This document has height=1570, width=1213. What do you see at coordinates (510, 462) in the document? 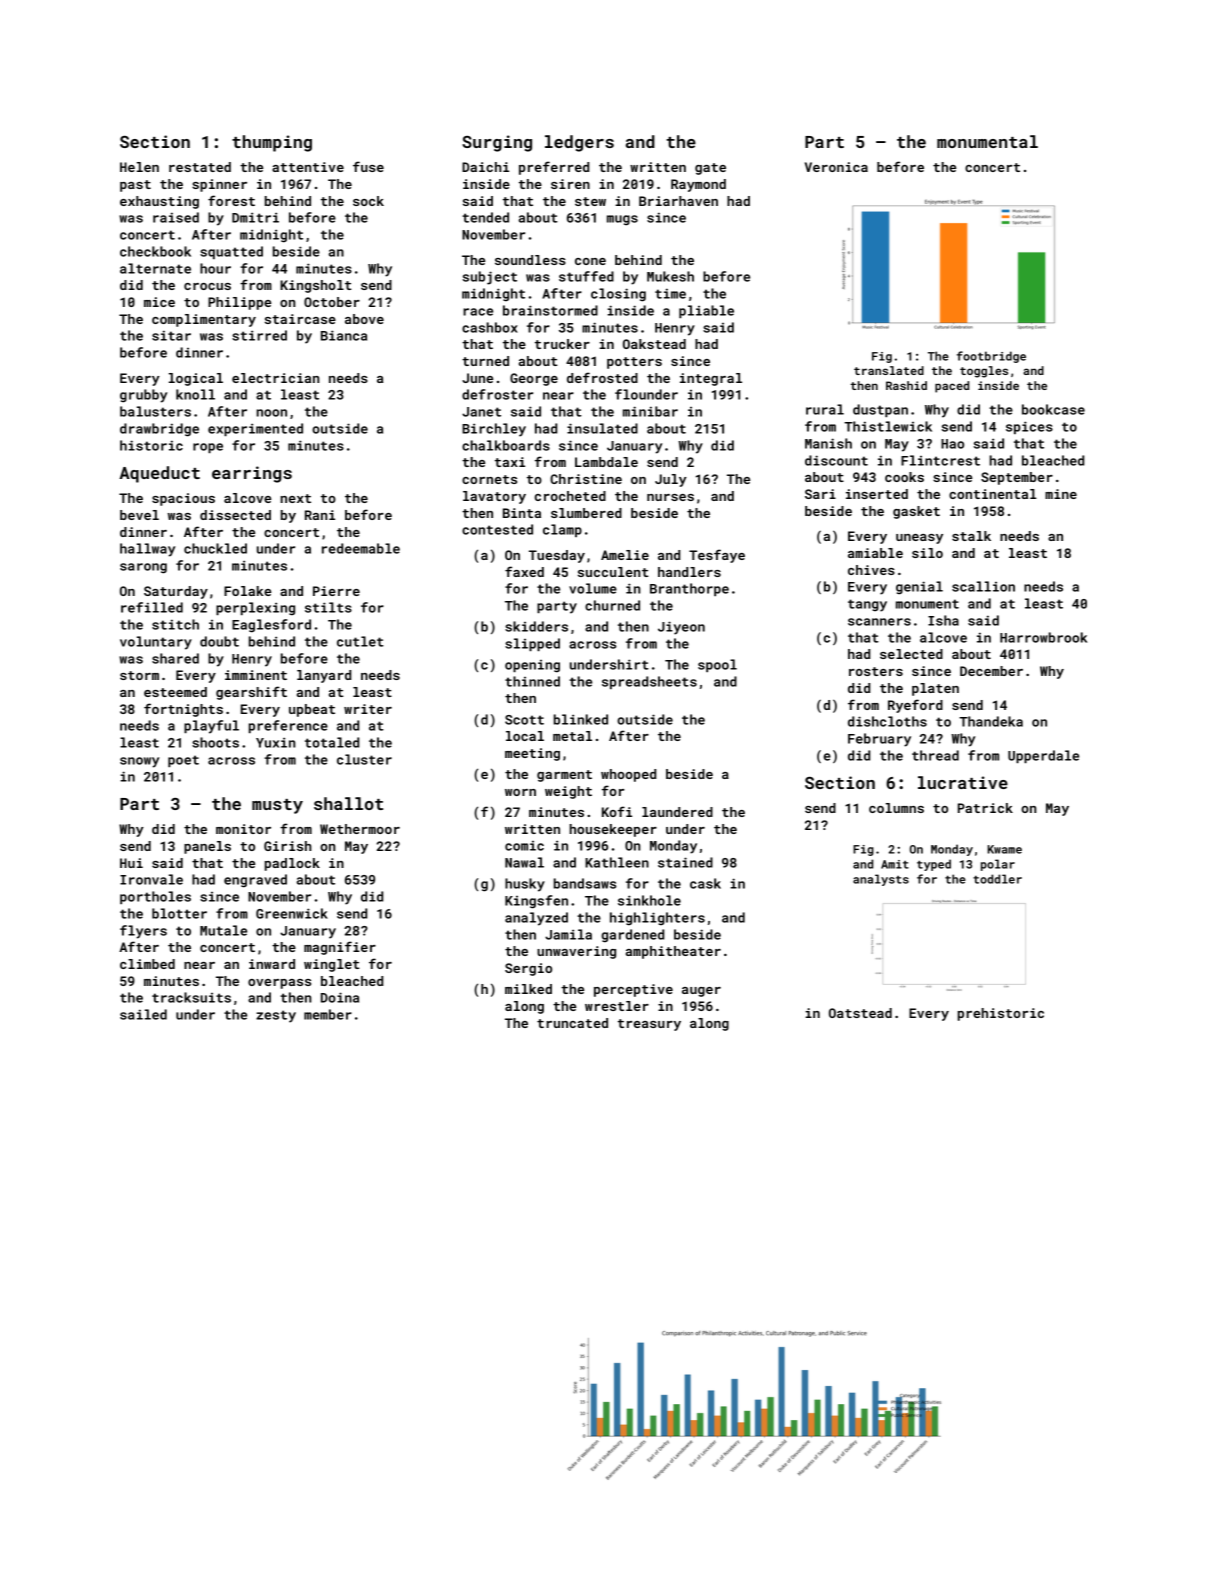
I see `taxi` at bounding box center [510, 462].
